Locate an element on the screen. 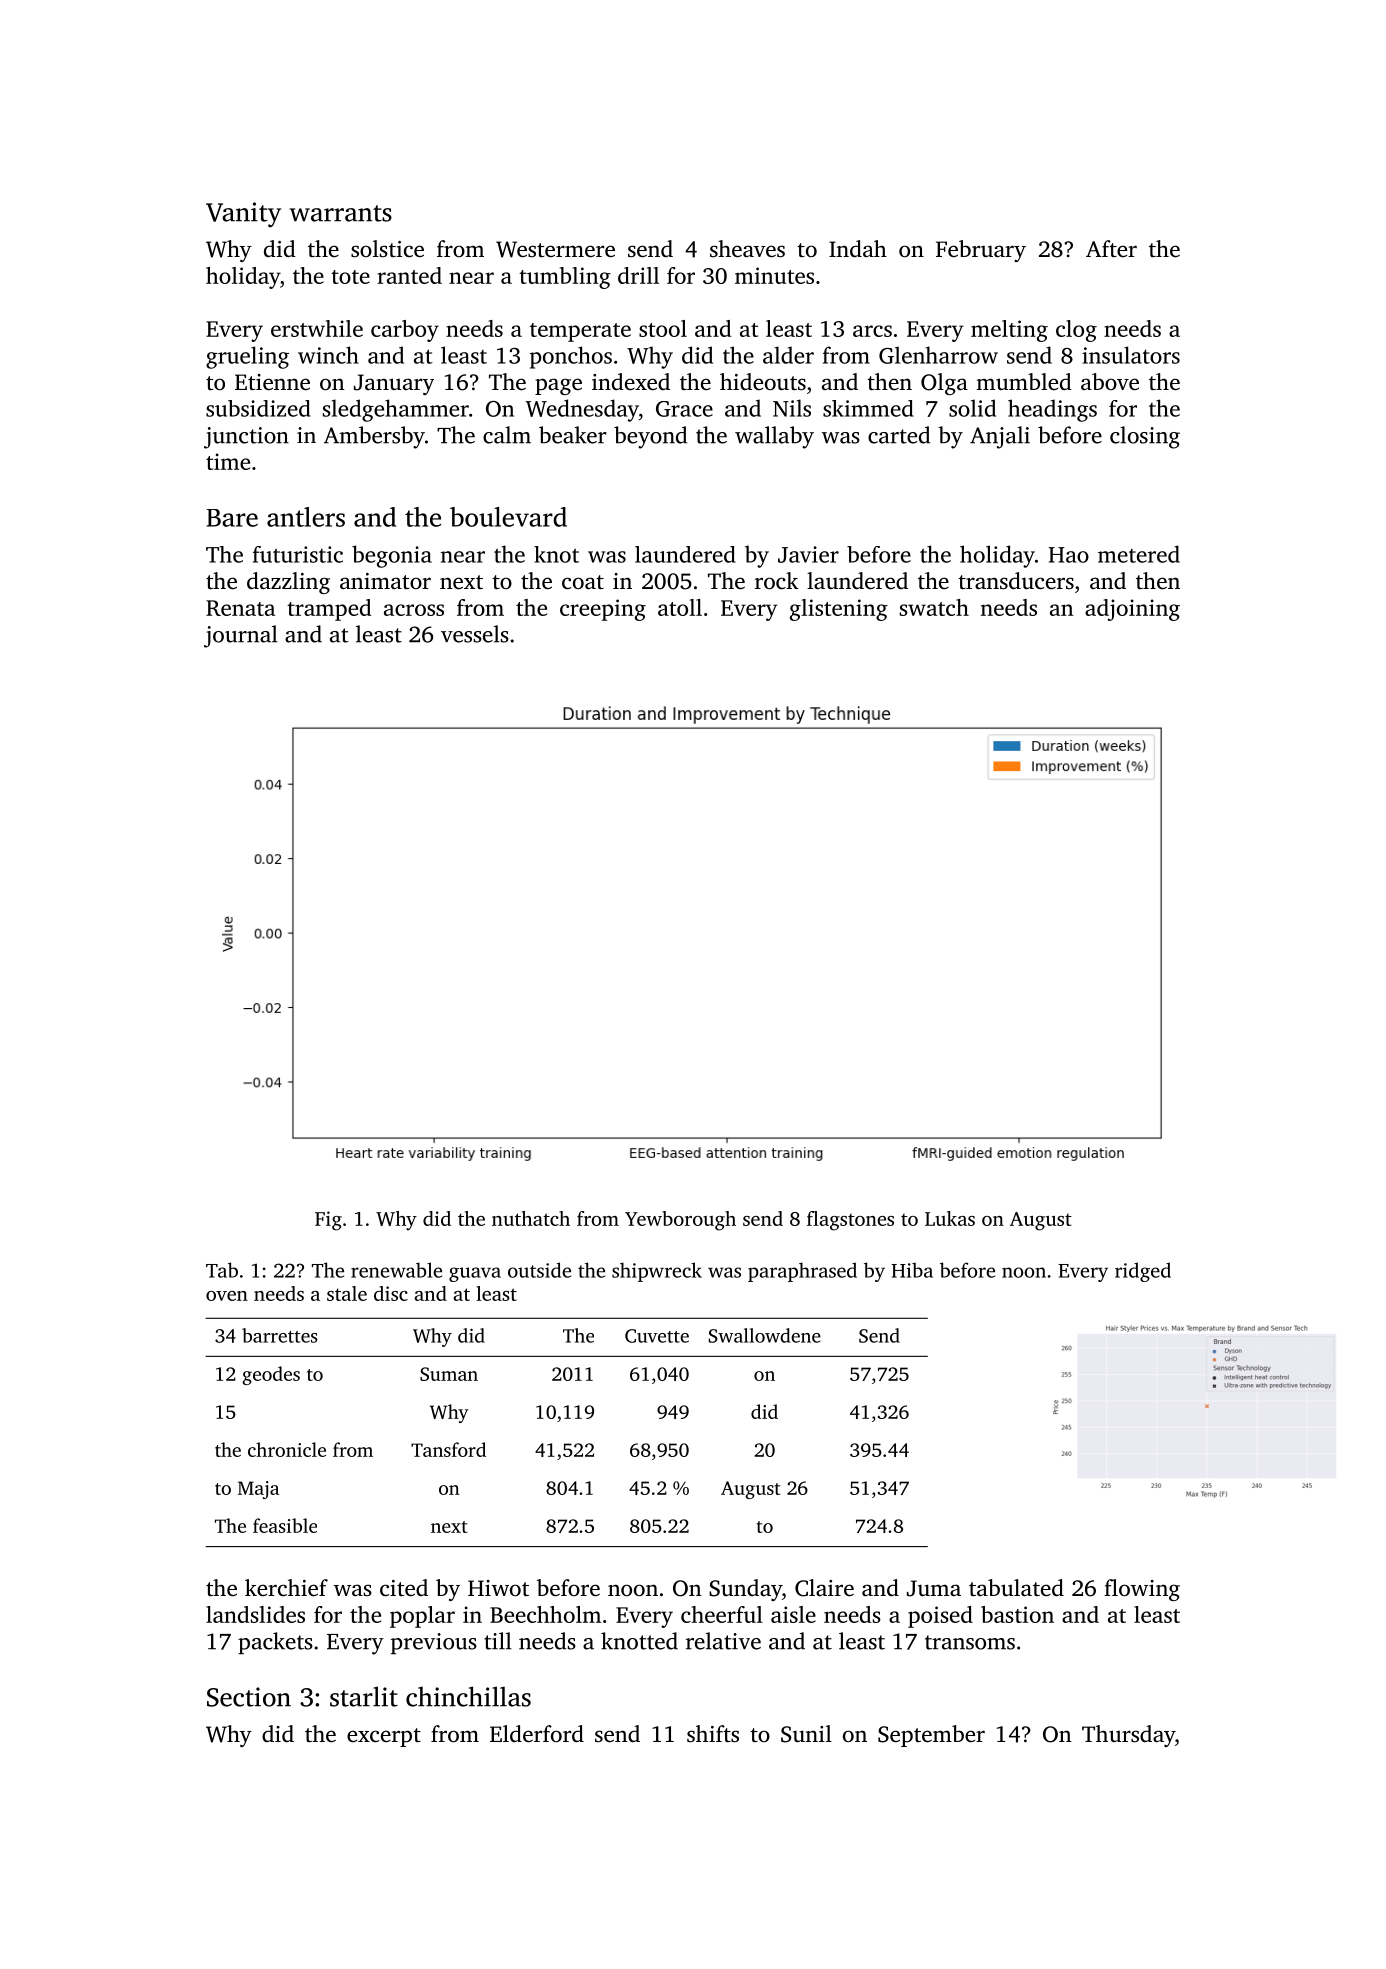  vessels is located at coordinates (475, 634).
